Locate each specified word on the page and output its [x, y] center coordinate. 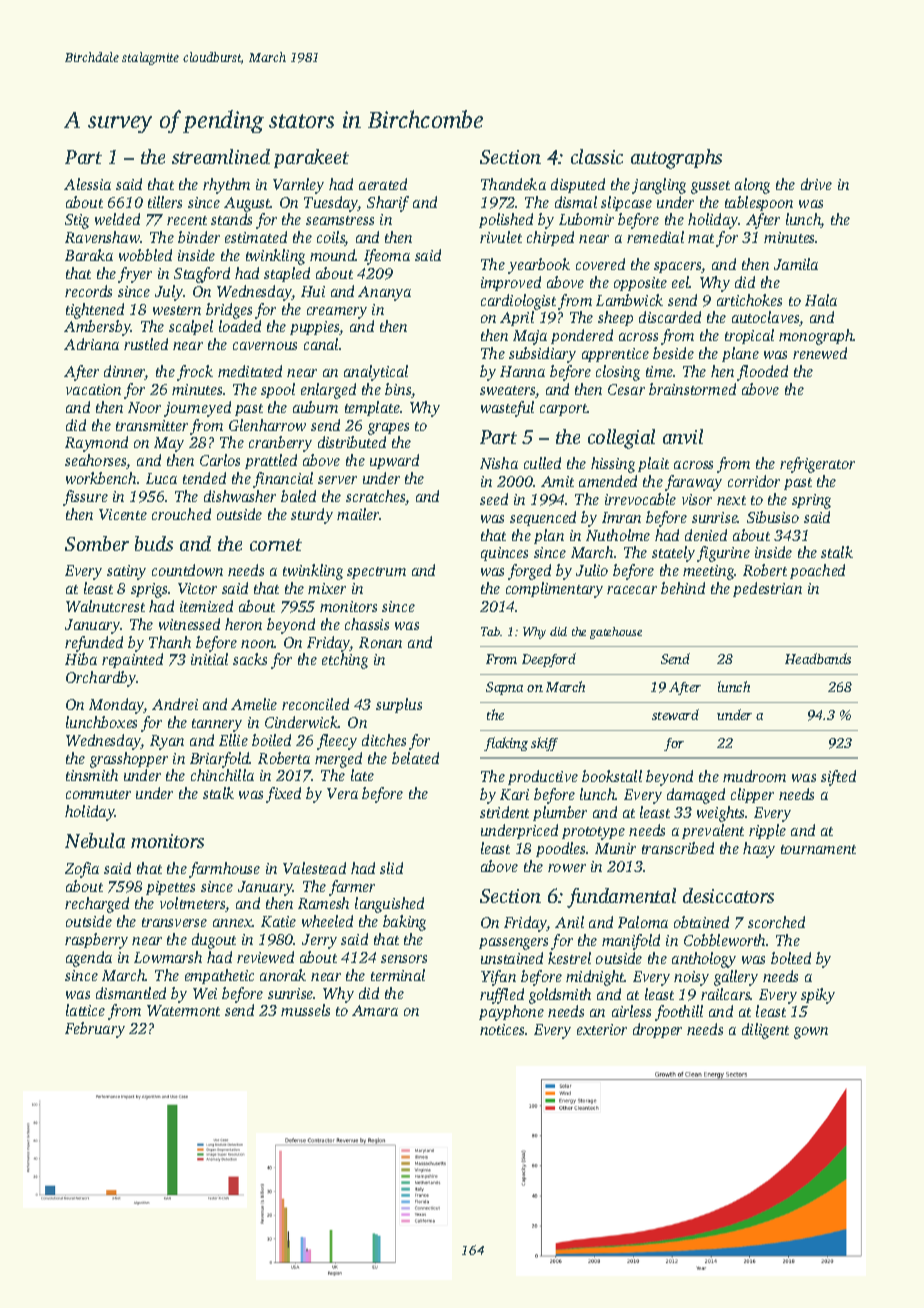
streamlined [221, 156]
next [731, 500]
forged [529, 572]
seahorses [96, 461]
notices [503, 1029]
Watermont [183, 1010]
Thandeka [513, 184]
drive [816, 184]
